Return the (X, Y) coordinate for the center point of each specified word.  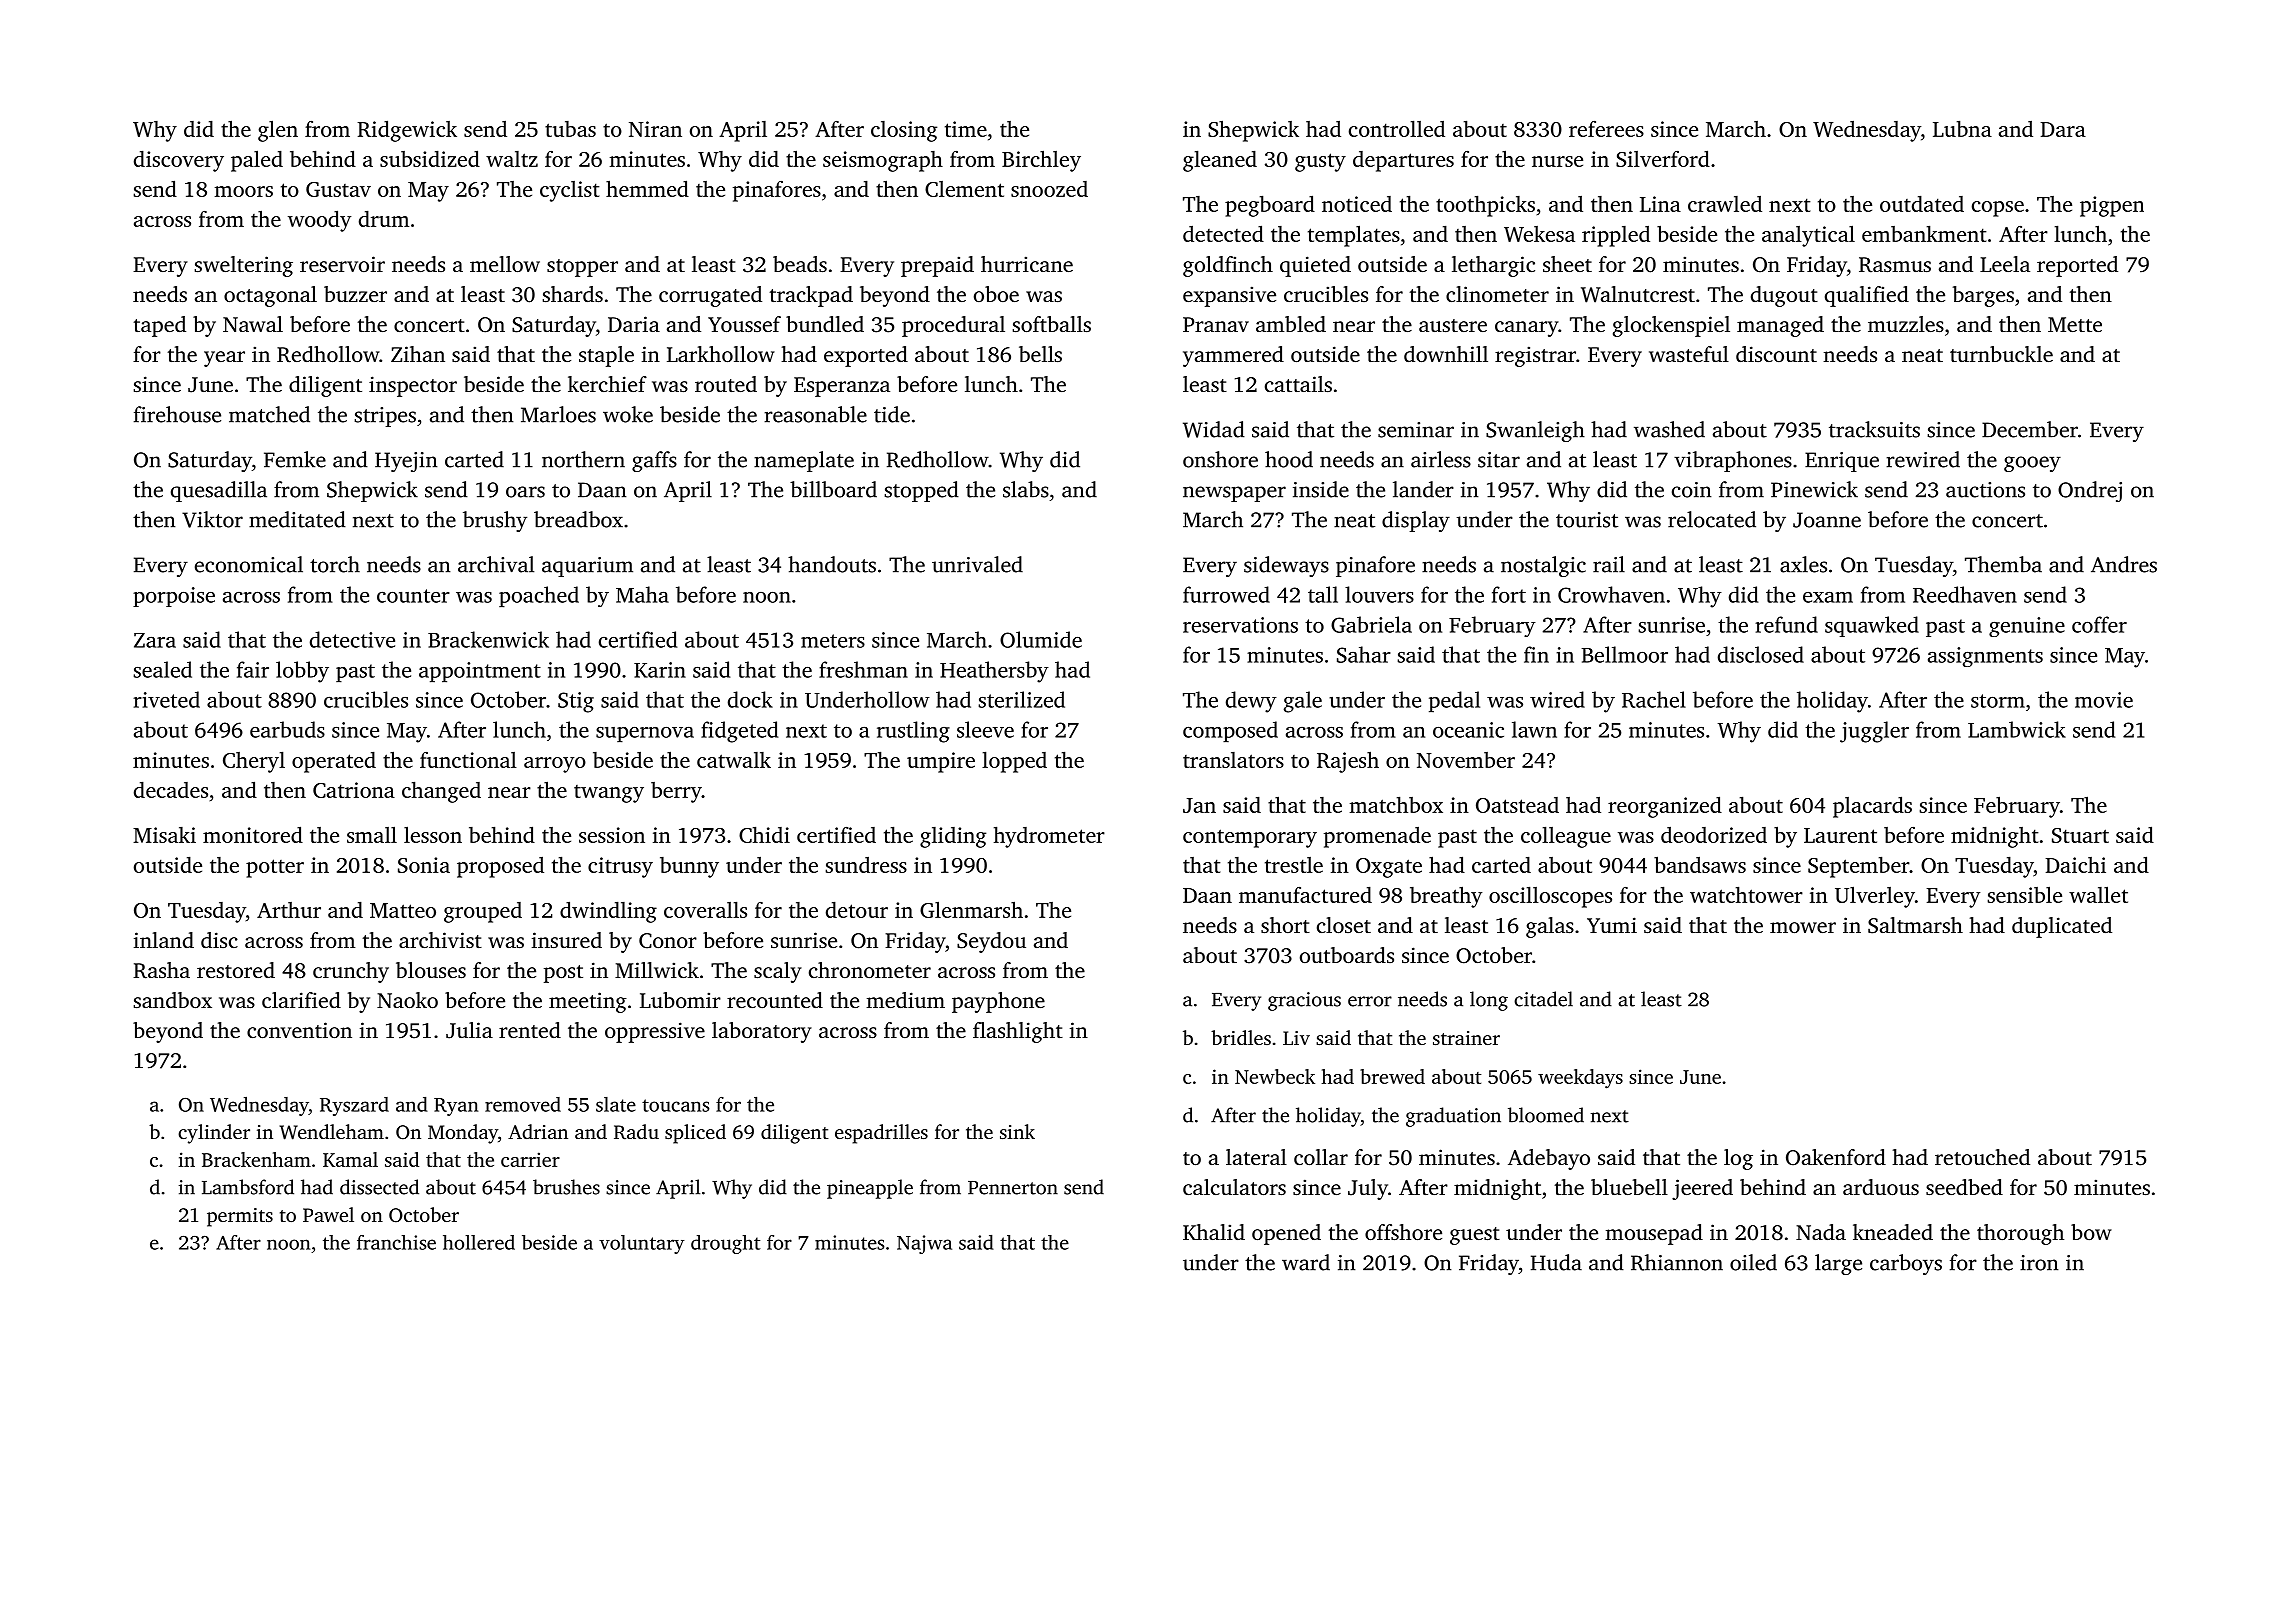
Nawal (253, 324)
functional (468, 760)
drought (726, 1244)
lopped (1014, 762)
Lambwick (2017, 729)
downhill (1446, 354)
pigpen (2112, 206)
